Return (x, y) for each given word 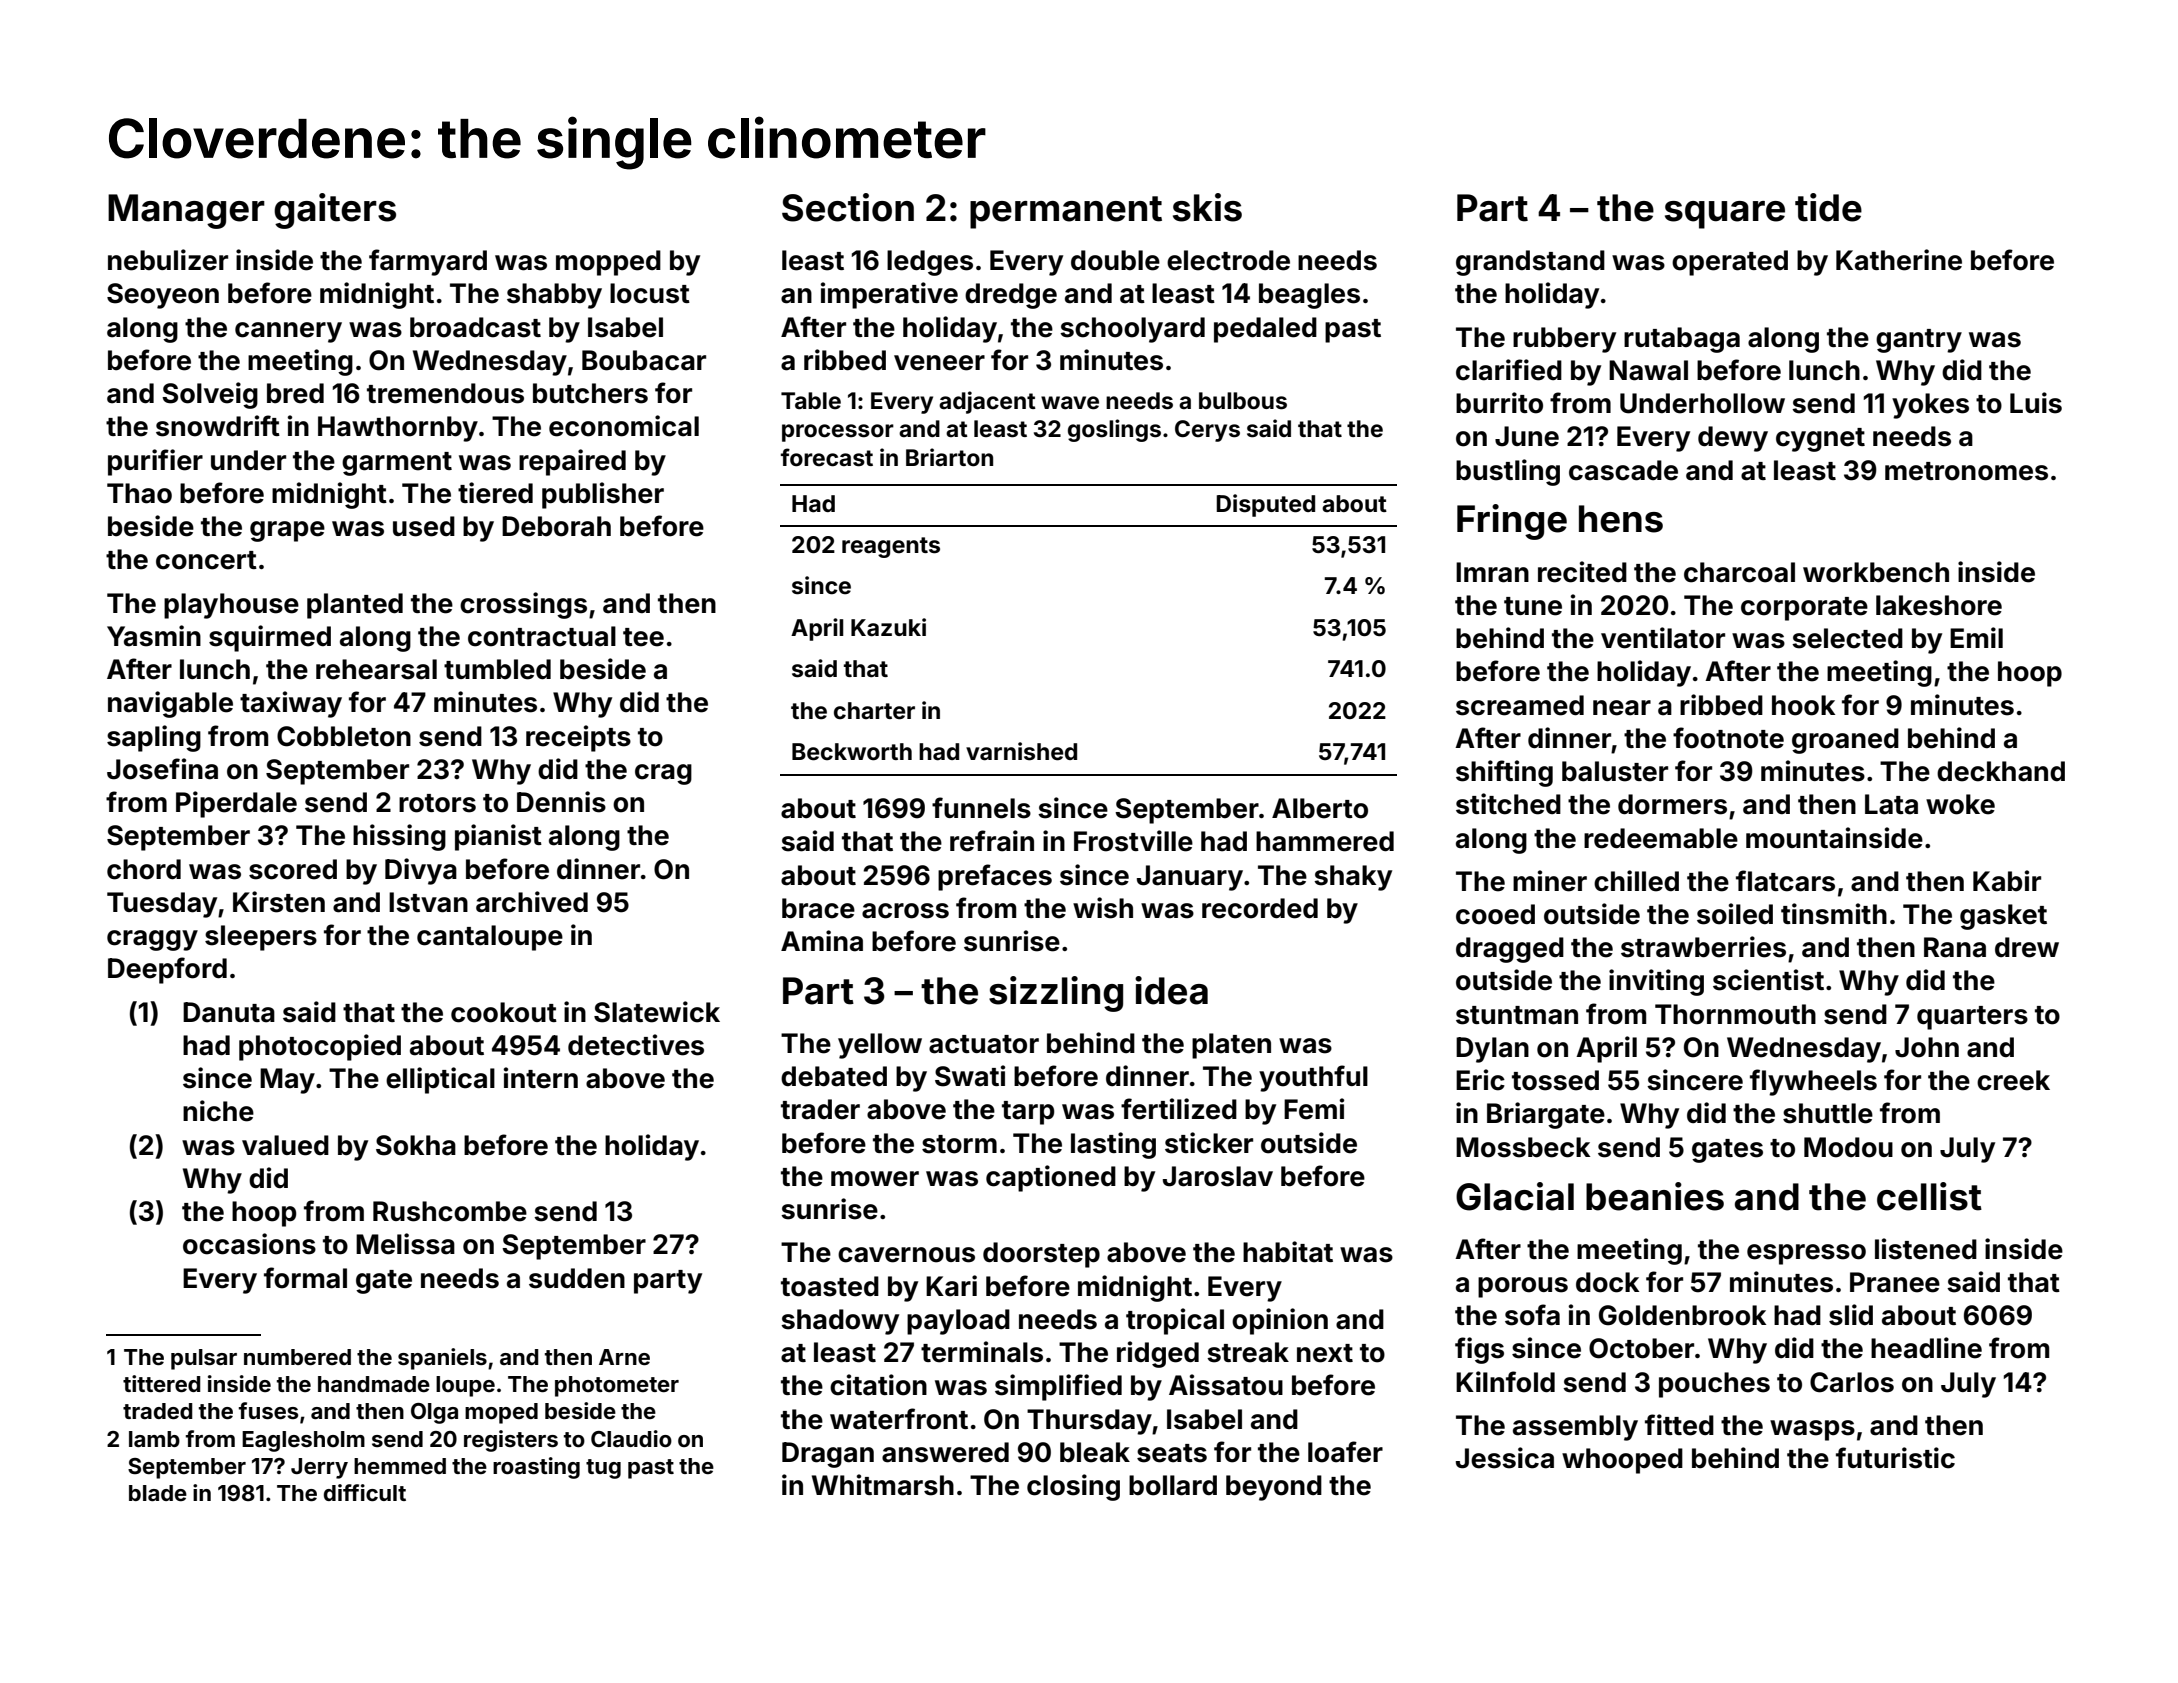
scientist (1768, 980)
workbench (1876, 572)
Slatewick (657, 1012)
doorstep (1041, 1255)
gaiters (335, 211)
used (424, 526)
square (1725, 215)
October (1641, 1348)
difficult (365, 1492)
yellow (880, 1046)
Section (848, 207)
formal (305, 1278)
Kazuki (888, 627)
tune (1533, 606)
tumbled (497, 669)
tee (643, 637)
